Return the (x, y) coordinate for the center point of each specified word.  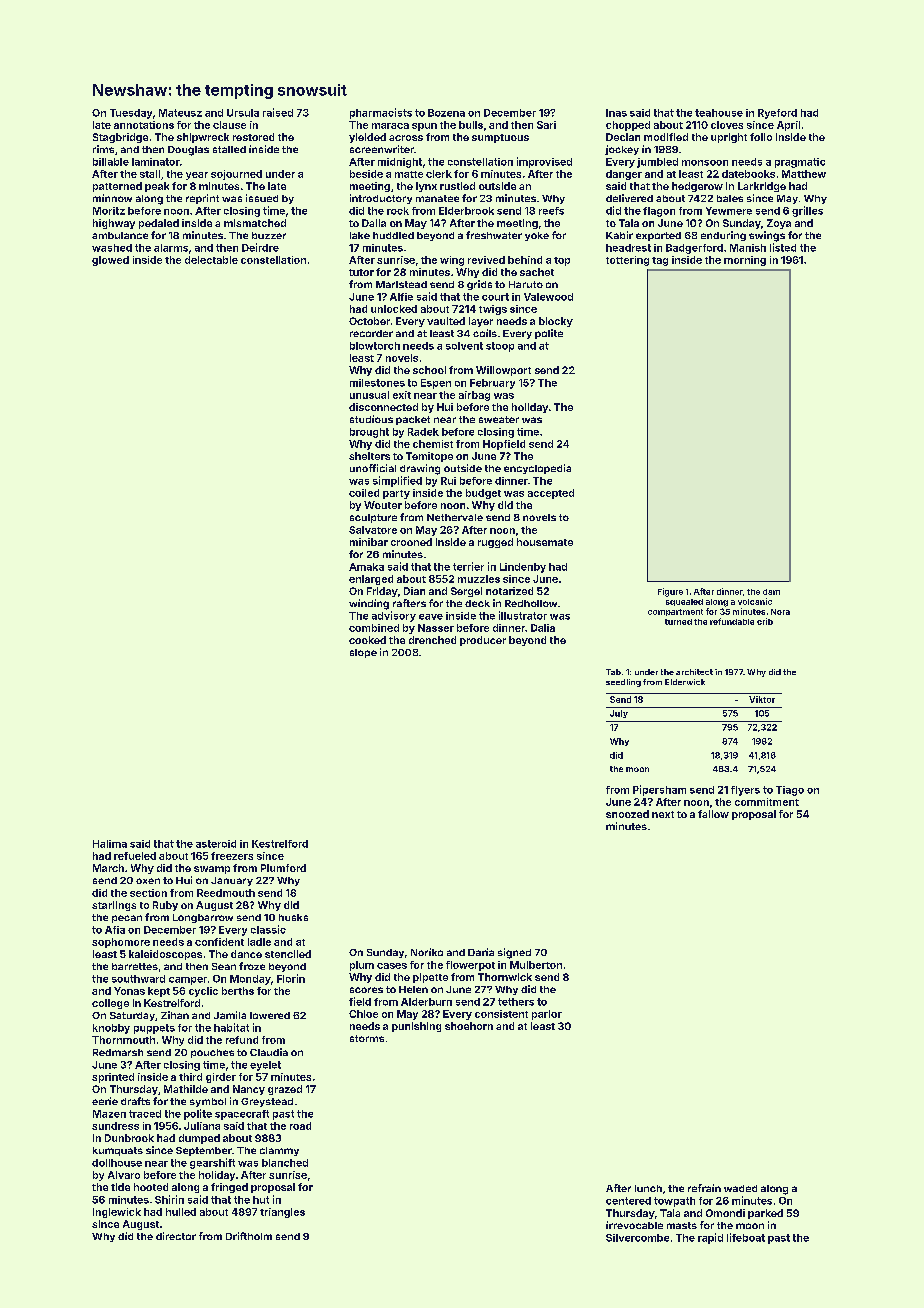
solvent (464, 346)
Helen (413, 989)
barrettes (135, 966)
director (176, 1236)
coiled (364, 493)
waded (740, 1188)
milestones (377, 383)
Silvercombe (637, 1238)
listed (783, 247)
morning (745, 261)
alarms (171, 248)
